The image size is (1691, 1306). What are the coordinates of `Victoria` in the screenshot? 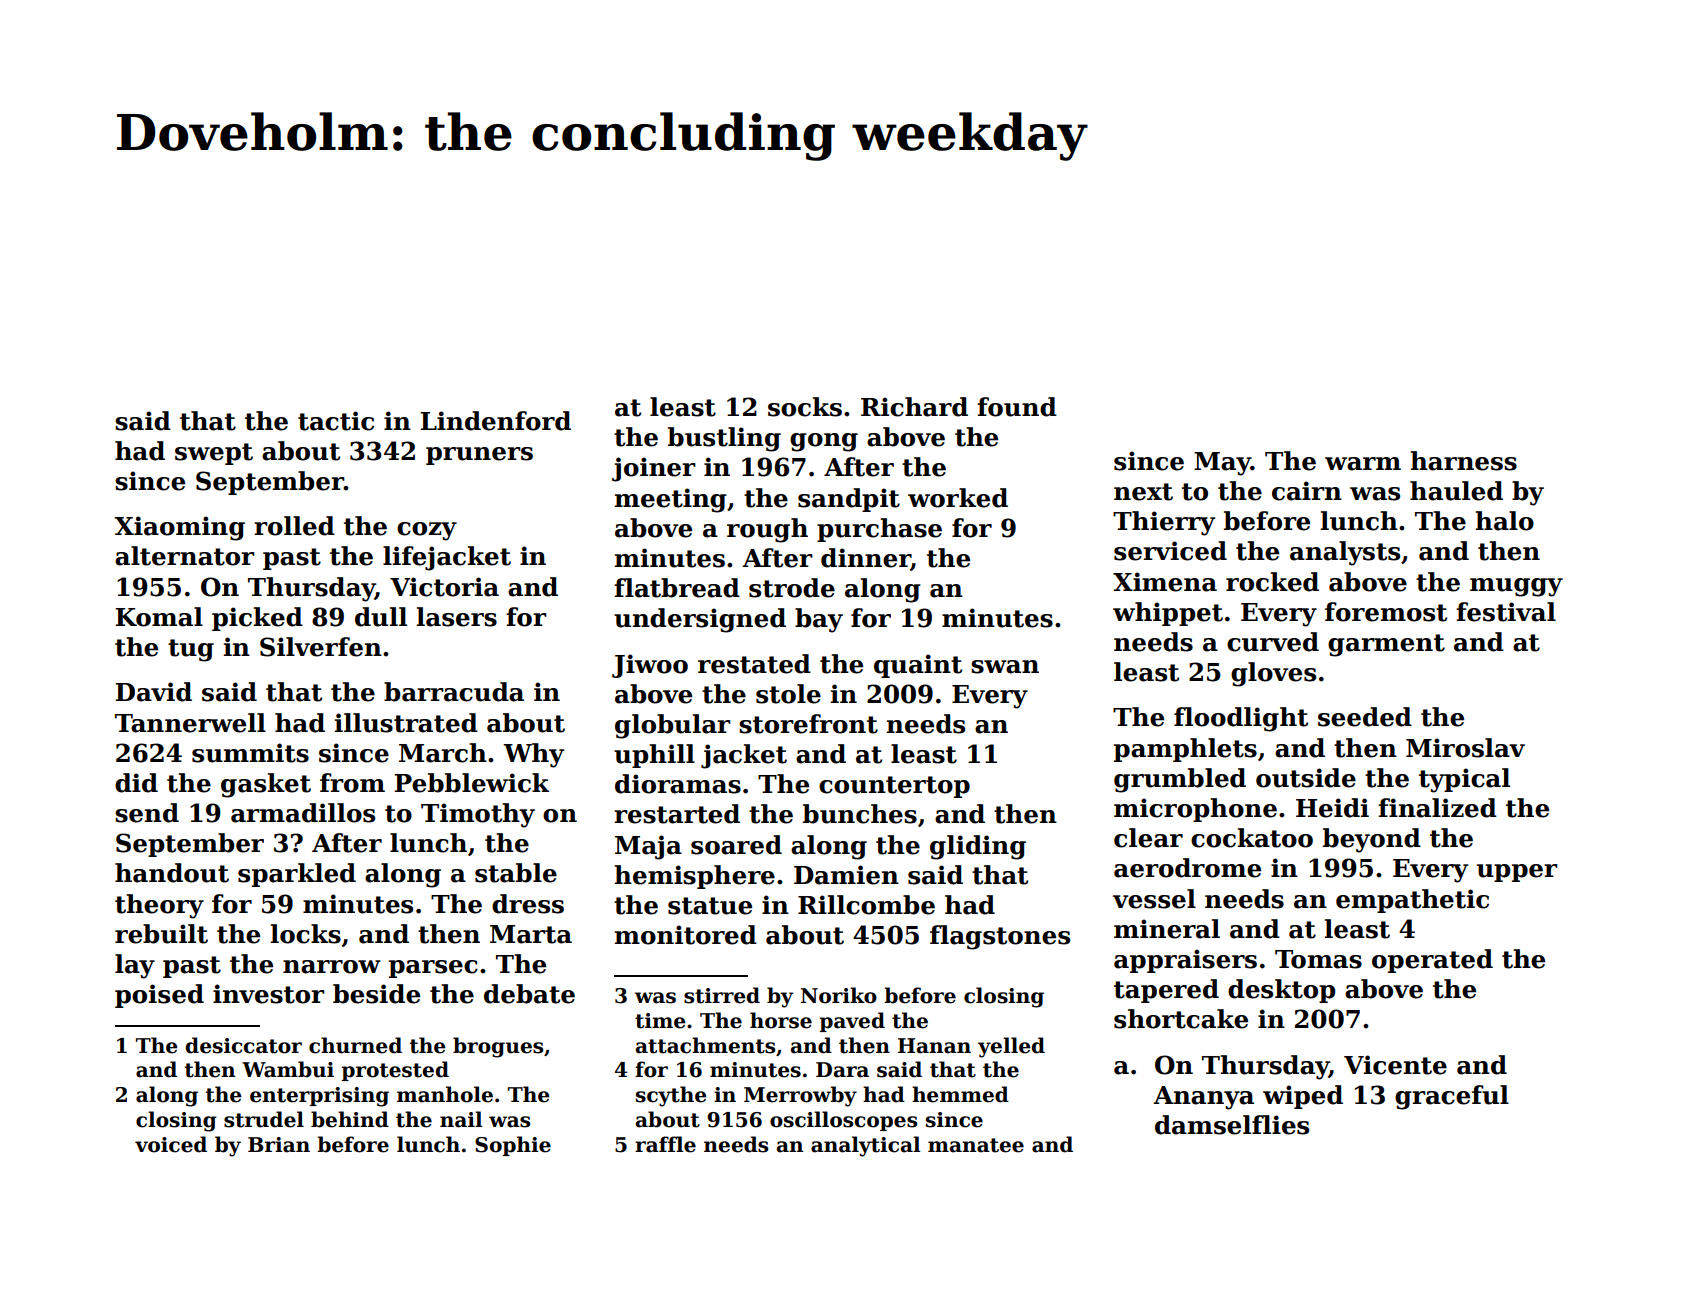 It's located at (444, 587).
